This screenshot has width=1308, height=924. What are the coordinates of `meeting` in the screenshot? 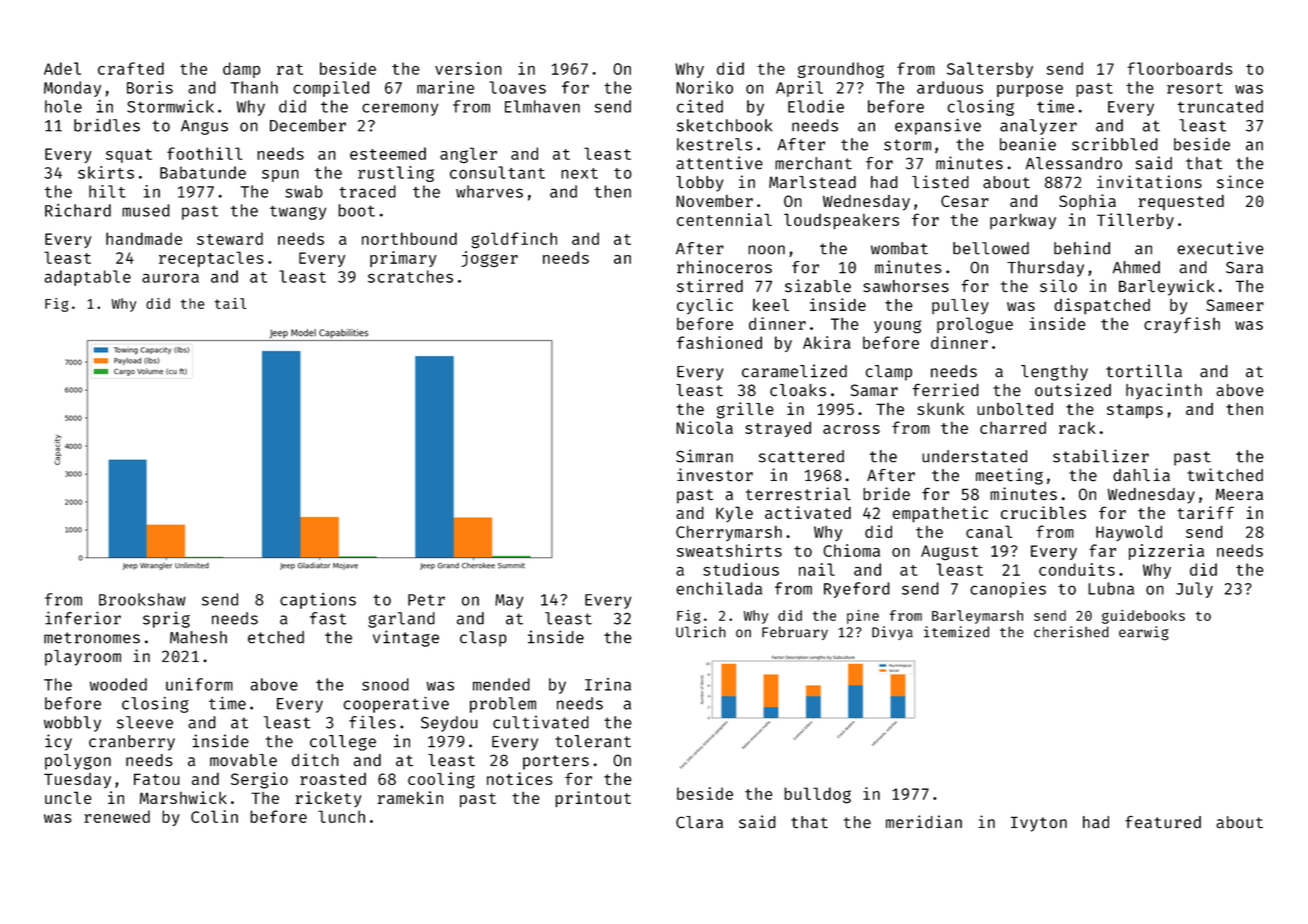 It's located at (1009, 476).
